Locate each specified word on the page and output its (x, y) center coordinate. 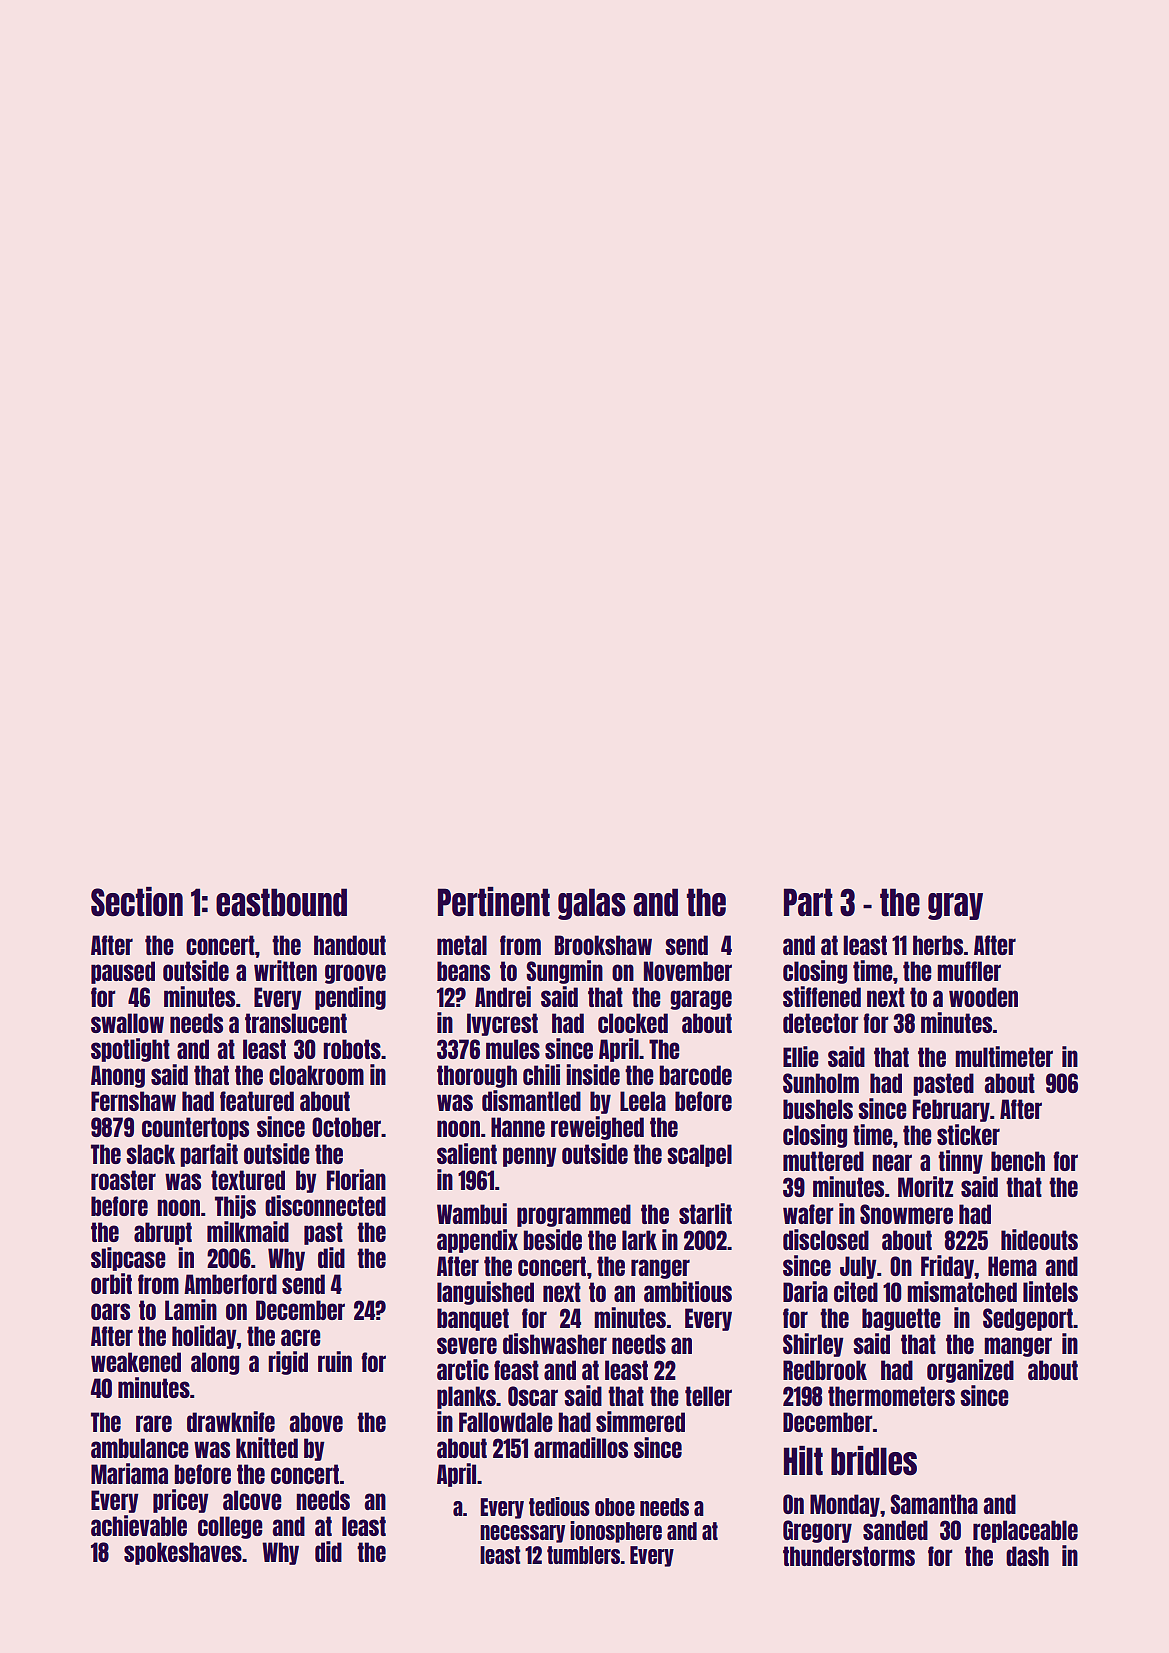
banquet (473, 1319)
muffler (969, 971)
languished (485, 1293)
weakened (136, 1362)
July (858, 1267)
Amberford (230, 1284)
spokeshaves (183, 1553)
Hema (1012, 1266)
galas (592, 904)
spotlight (130, 1050)
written (285, 970)
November (688, 971)
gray (955, 906)
